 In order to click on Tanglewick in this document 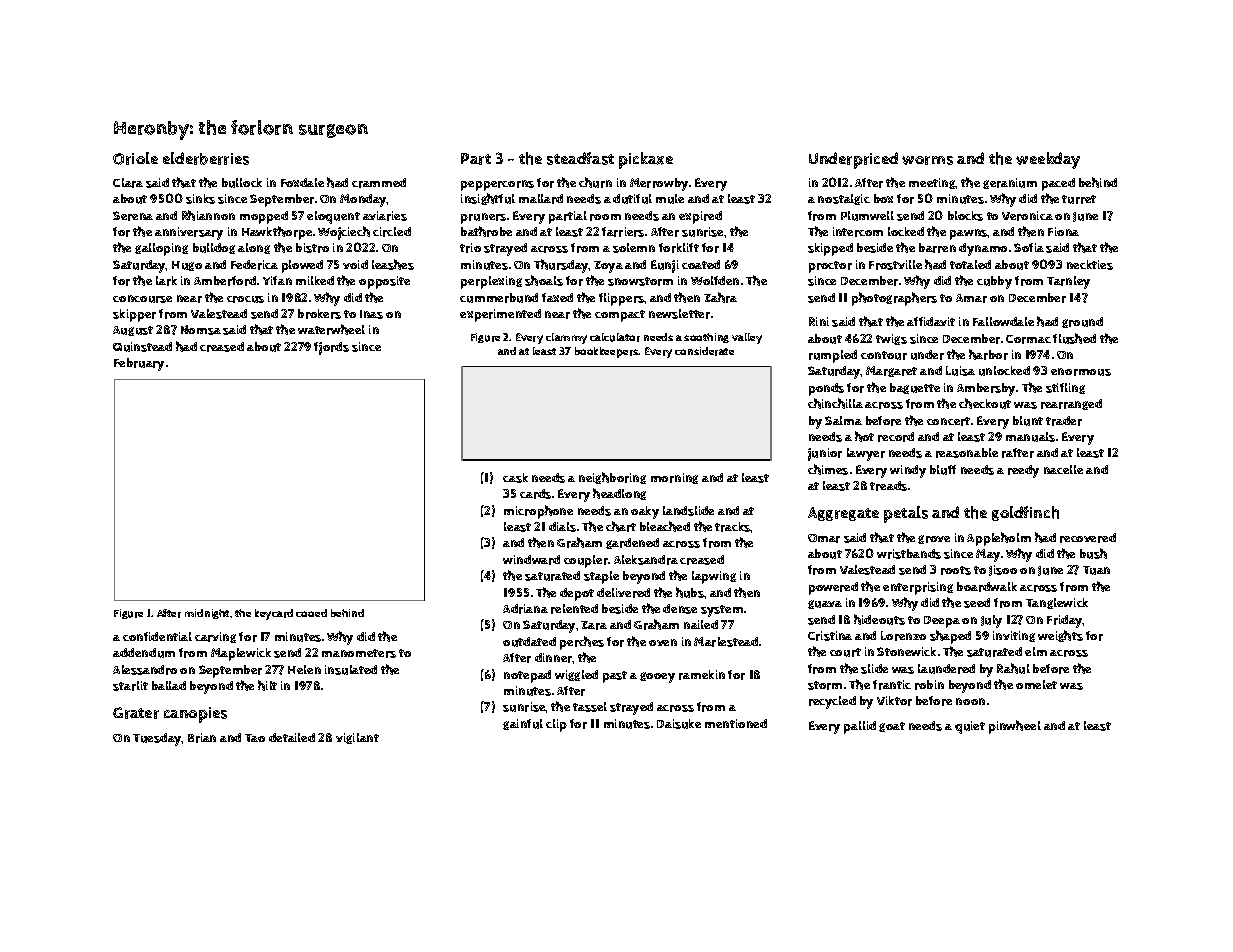, I will do `click(1057, 603)`.
